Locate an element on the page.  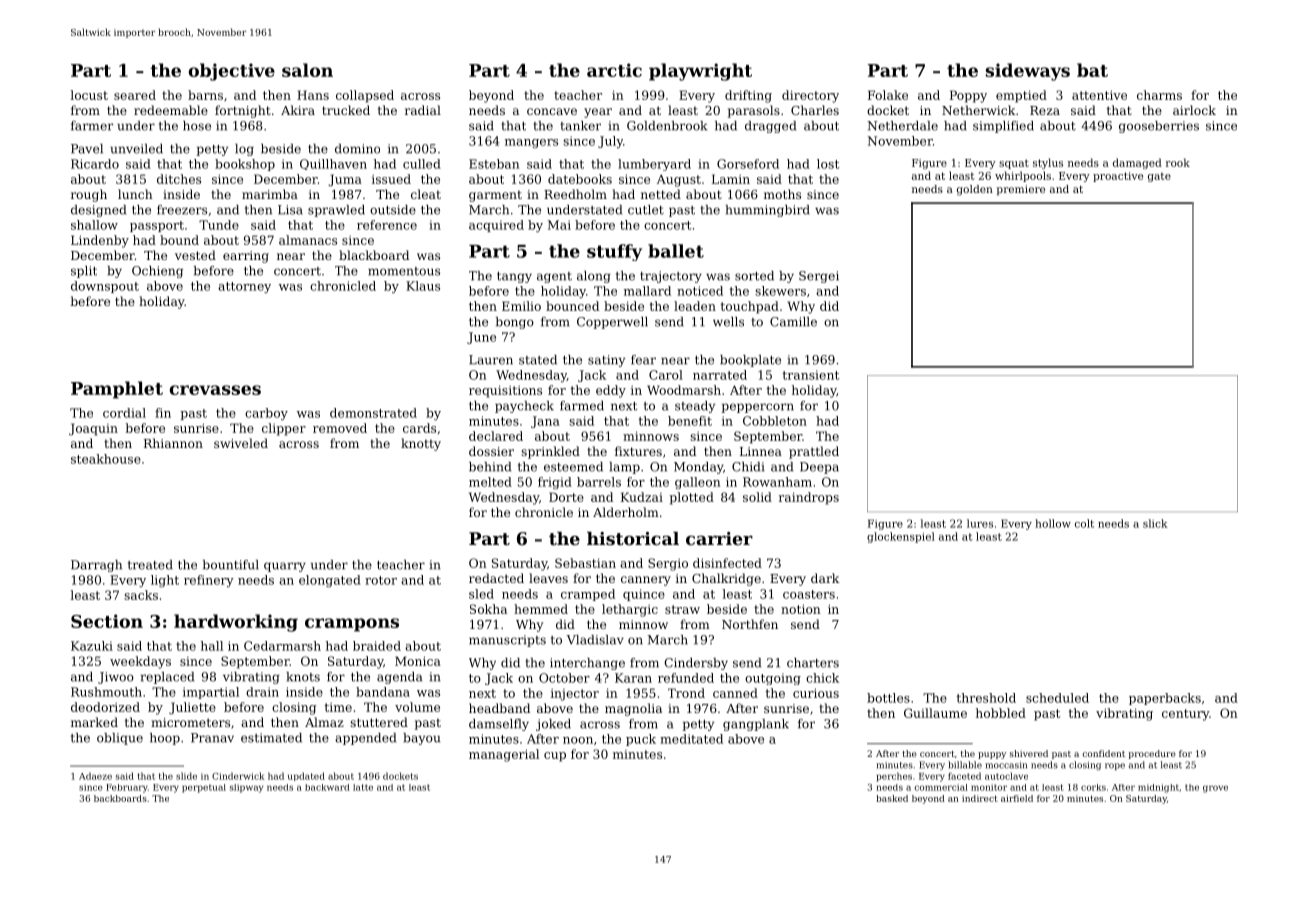
Alderholm is located at coordinates (626, 512).
